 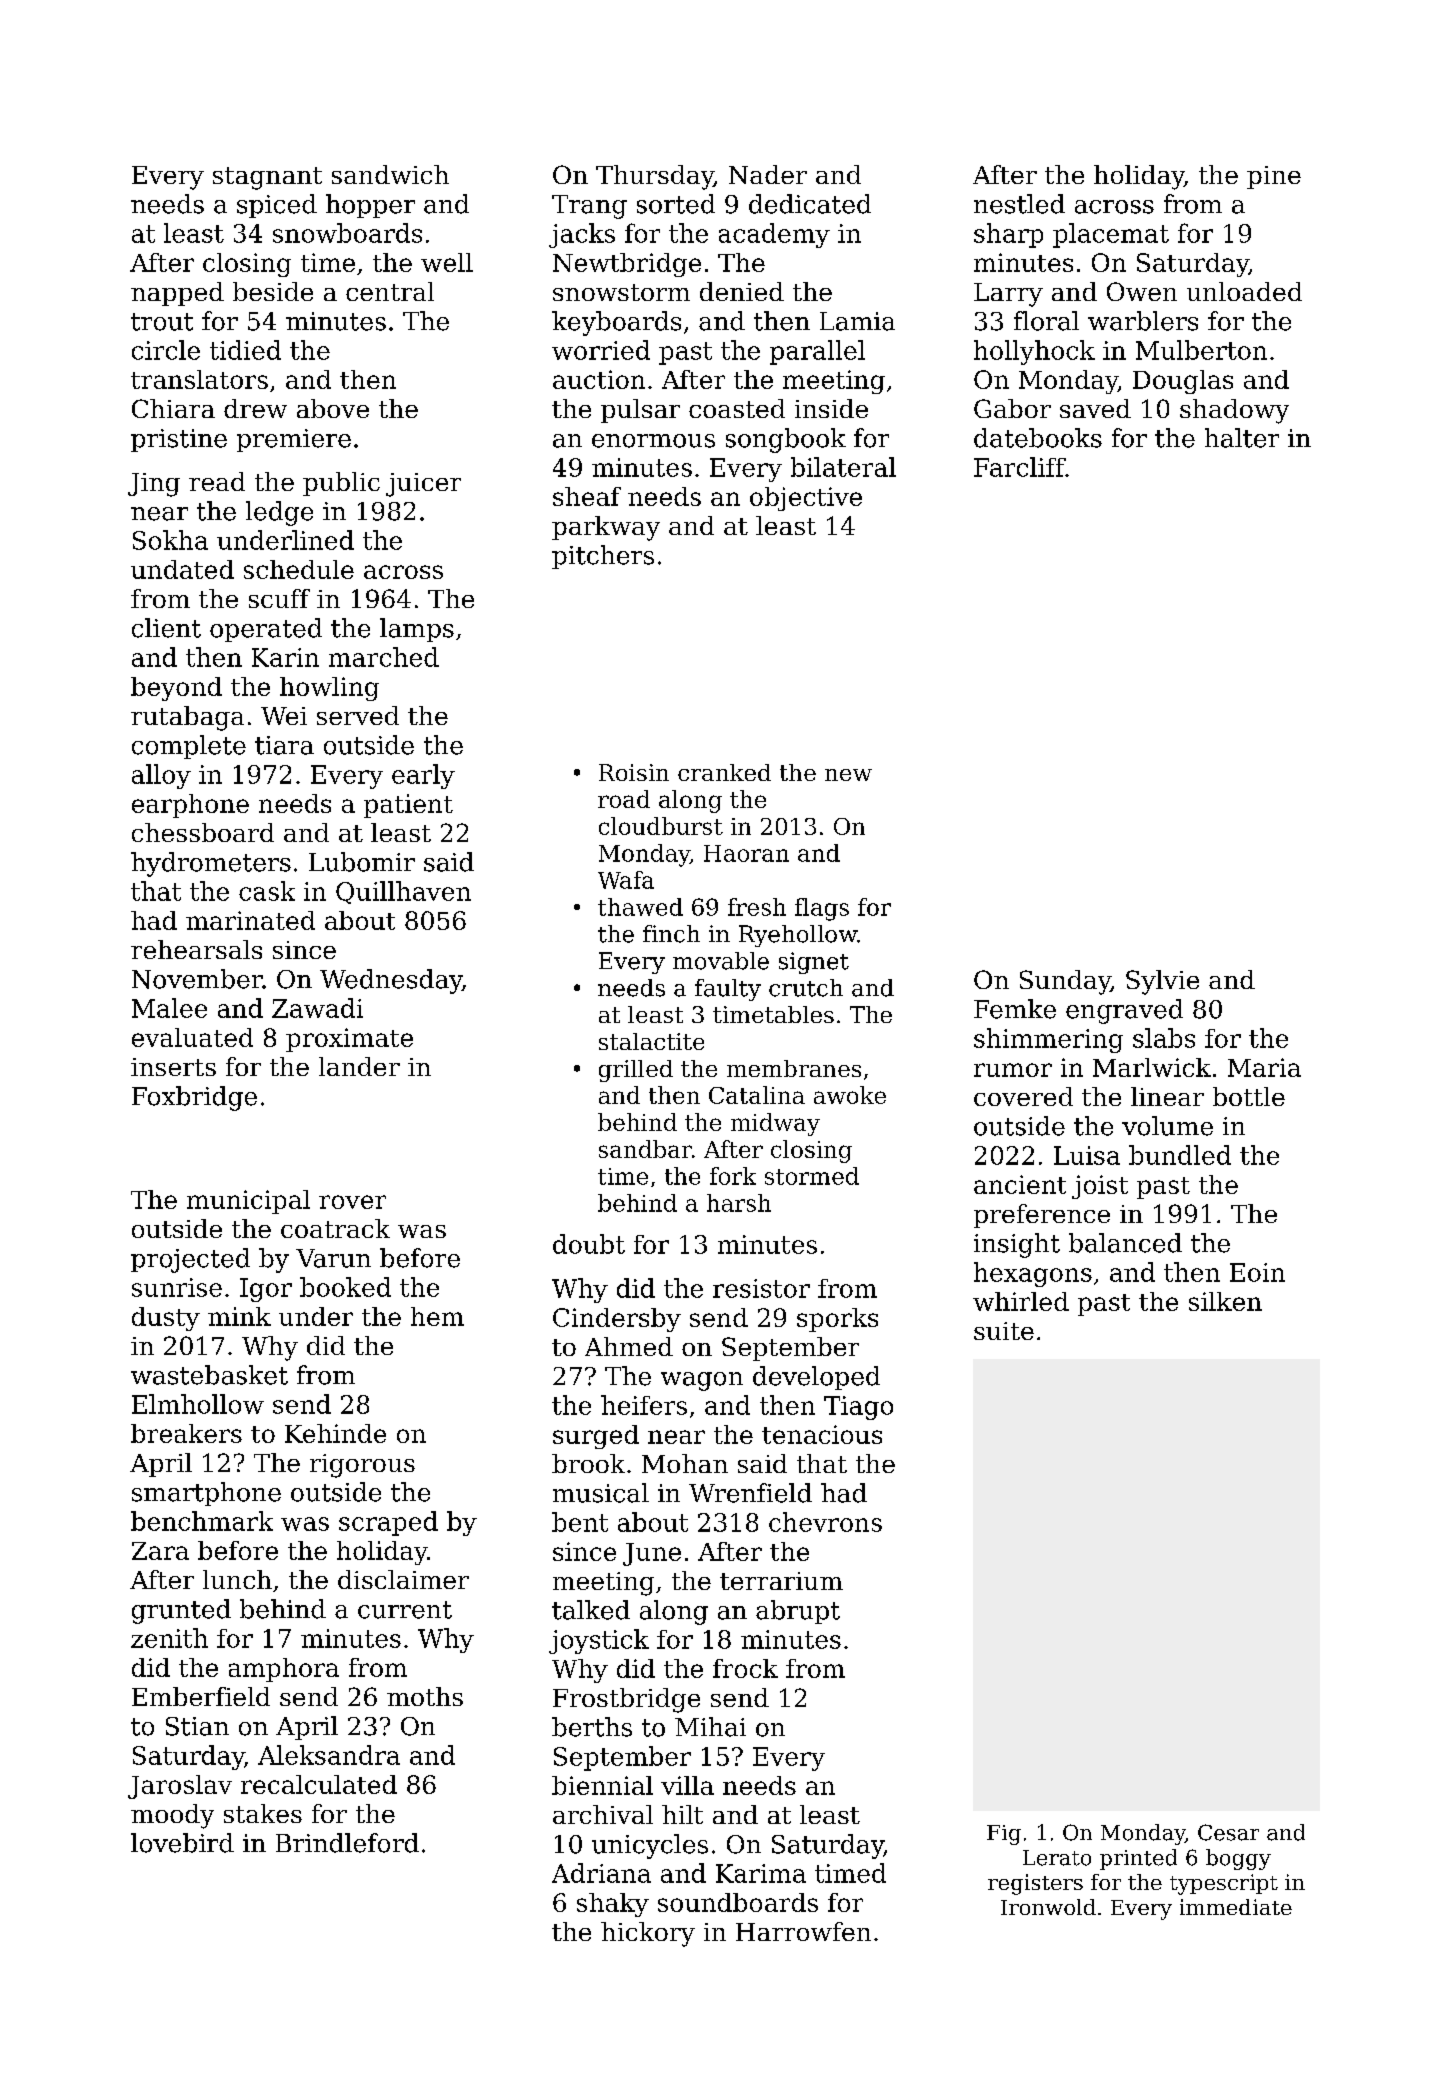 I want to click on drew, so click(x=255, y=408).
